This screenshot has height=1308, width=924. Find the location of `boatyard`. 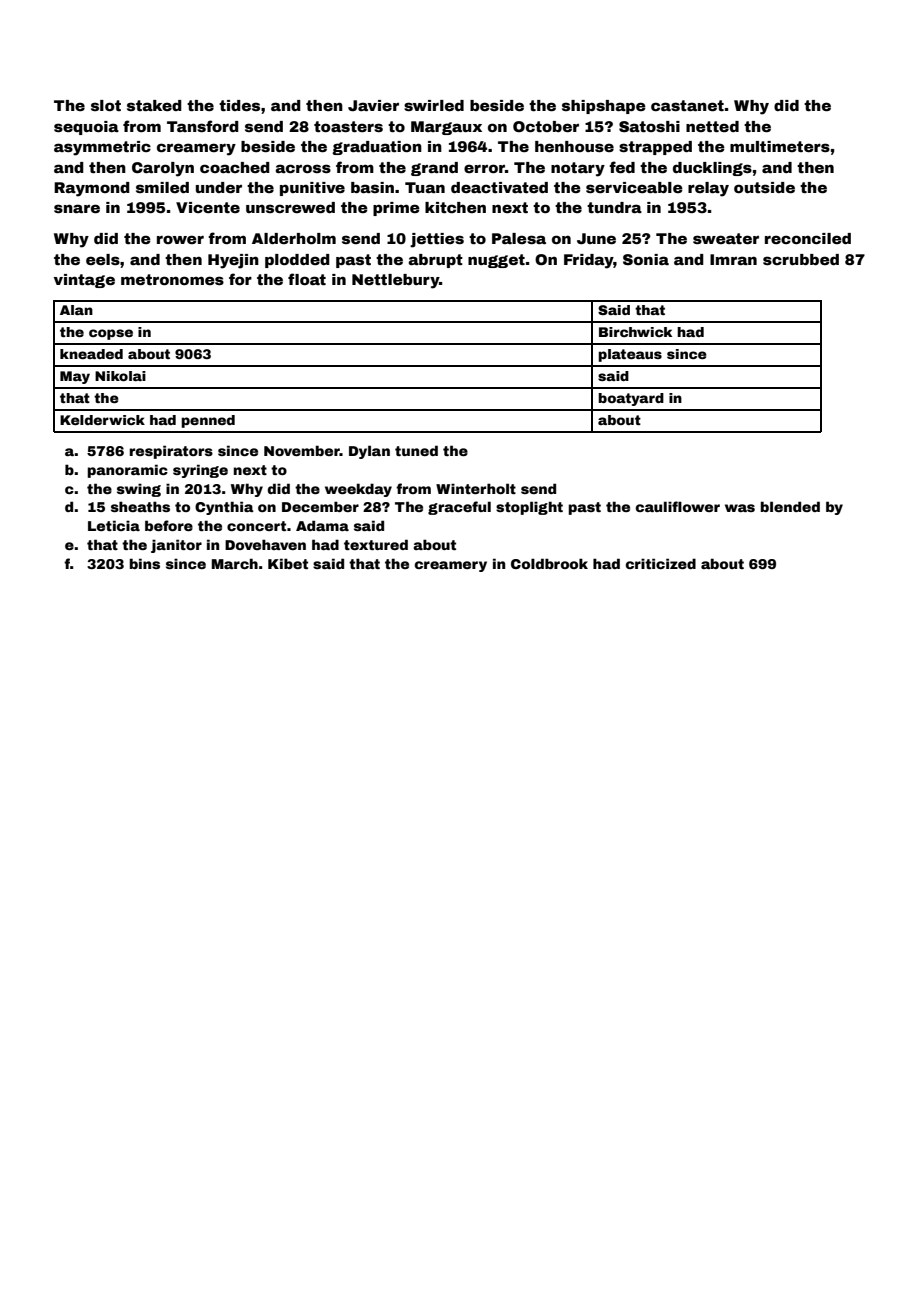

boatyard is located at coordinates (631, 399).
